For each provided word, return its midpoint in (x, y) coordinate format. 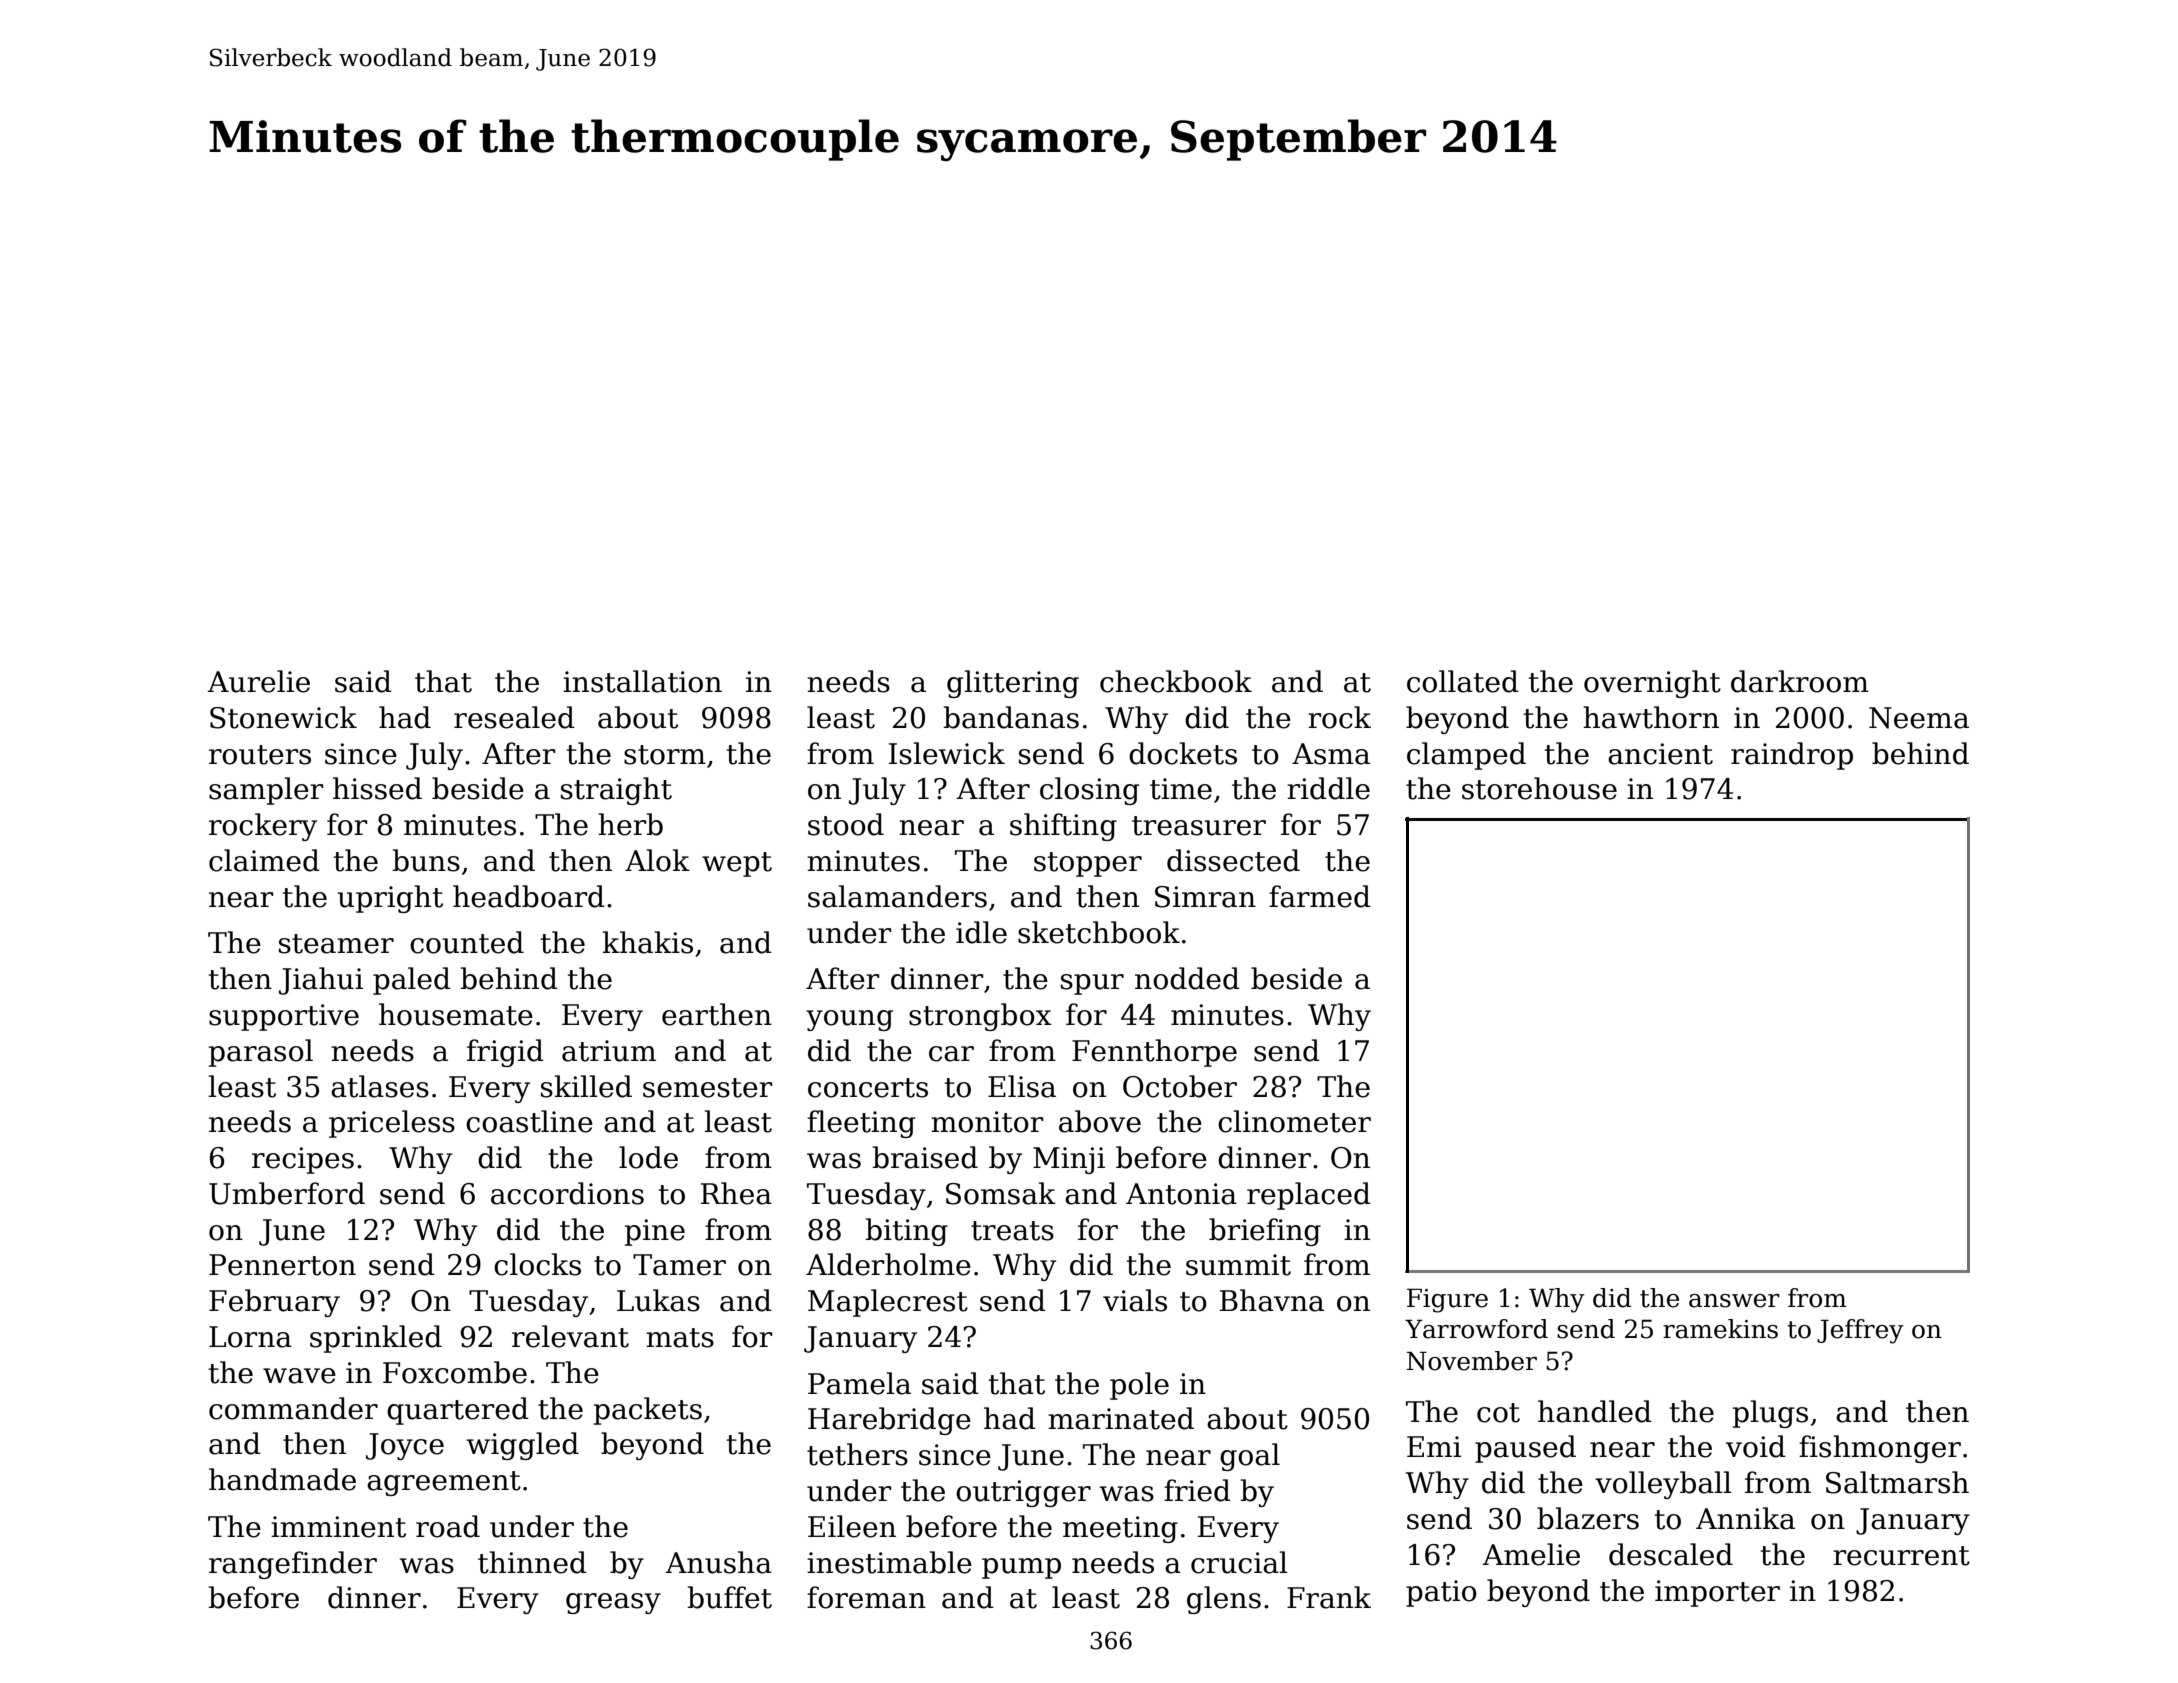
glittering (1013, 684)
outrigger (1023, 1493)
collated (1463, 681)
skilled (586, 1086)
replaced (1309, 1196)
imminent (338, 1527)
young (849, 1020)
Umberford (287, 1193)
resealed (514, 717)
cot (1498, 1413)
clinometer (1294, 1121)
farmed (1320, 896)
